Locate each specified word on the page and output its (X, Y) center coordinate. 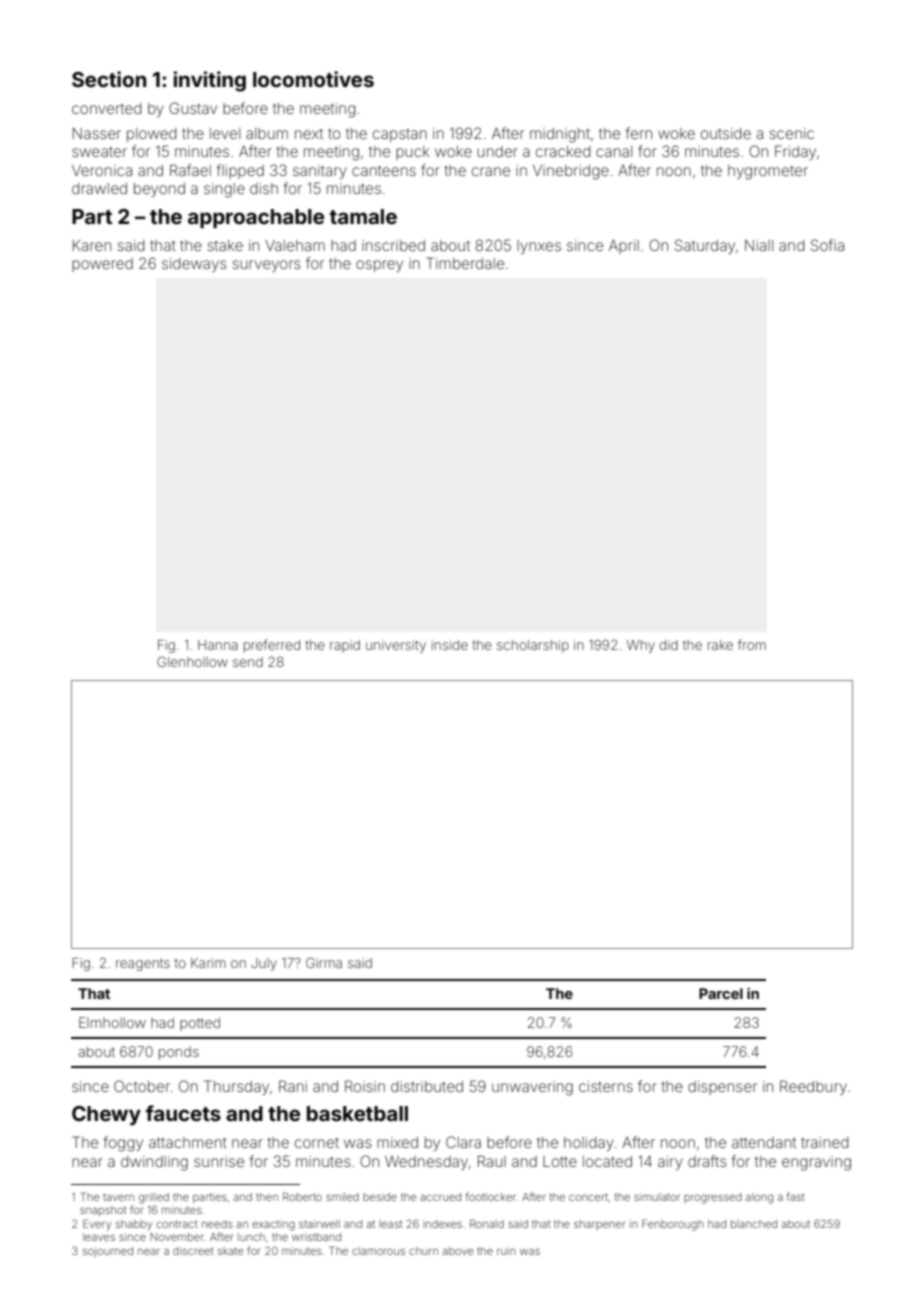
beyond (159, 190)
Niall (759, 245)
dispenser (722, 1088)
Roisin (365, 1086)
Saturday (705, 246)
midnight (560, 135)
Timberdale (465, 263)
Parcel (721, 993)
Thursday (236, 1087)
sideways (194, 265)
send (248, 662)
